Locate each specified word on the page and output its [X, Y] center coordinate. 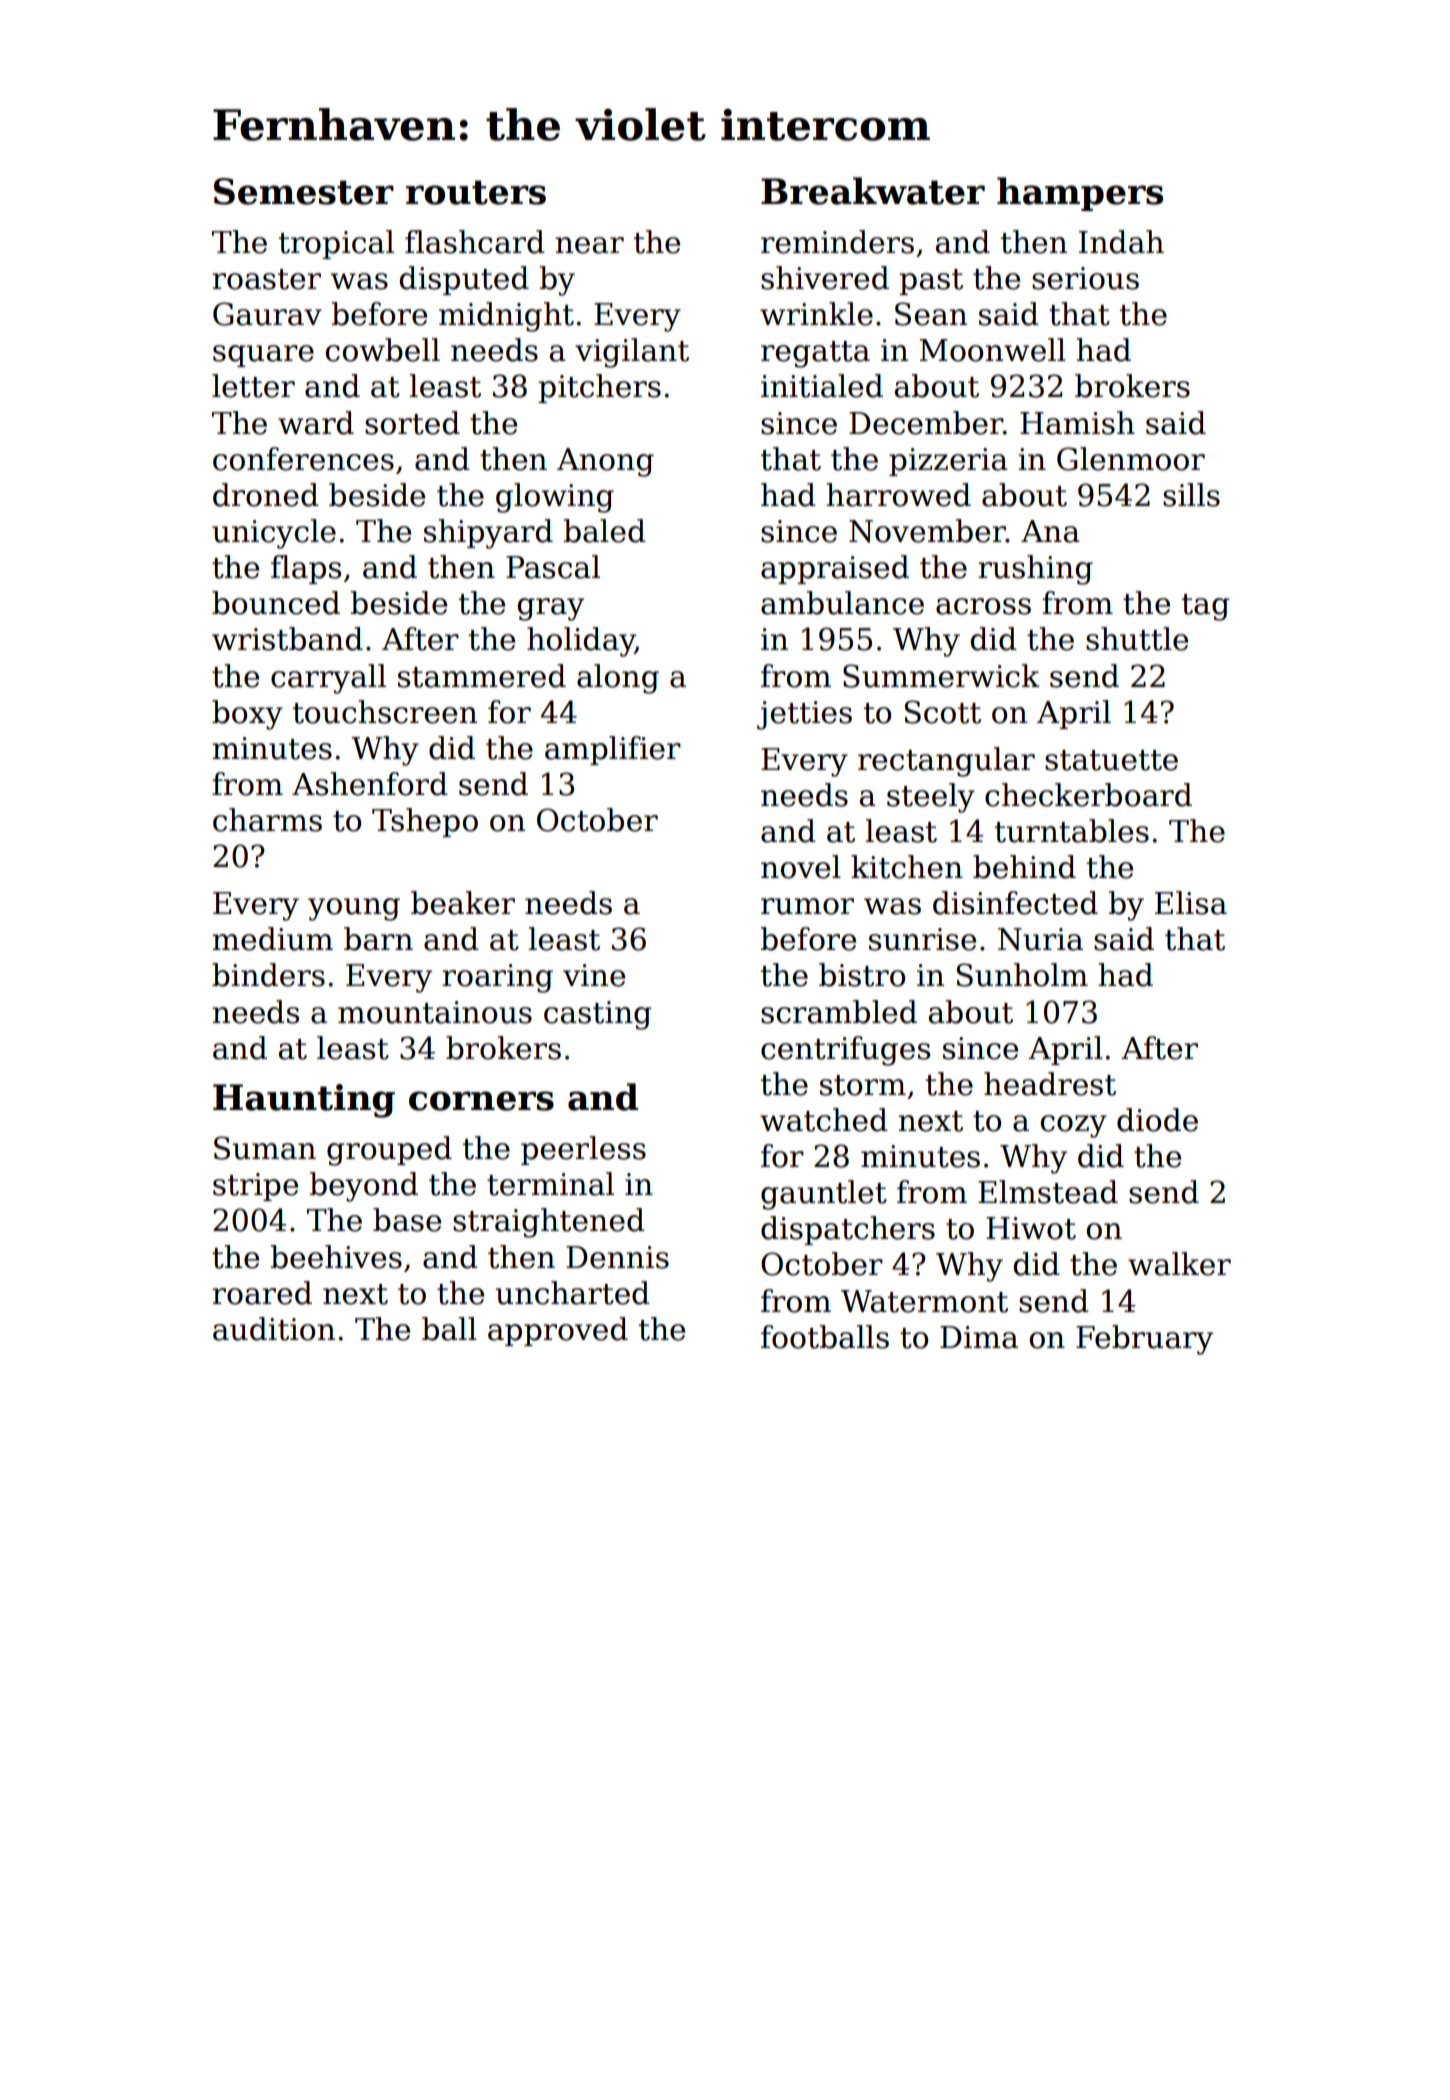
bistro [862, 975]
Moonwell [993, 350]
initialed [822, 386]
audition [274, 1329]
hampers [1080, 194]
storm [863, 1085]
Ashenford [370, 784]
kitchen [907, 867]
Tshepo [425, 822]
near [589, 245]
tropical [336, 244]
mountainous [435, 1012]
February [1144, 1340]
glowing [555, 498]
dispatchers [848, 1230]
